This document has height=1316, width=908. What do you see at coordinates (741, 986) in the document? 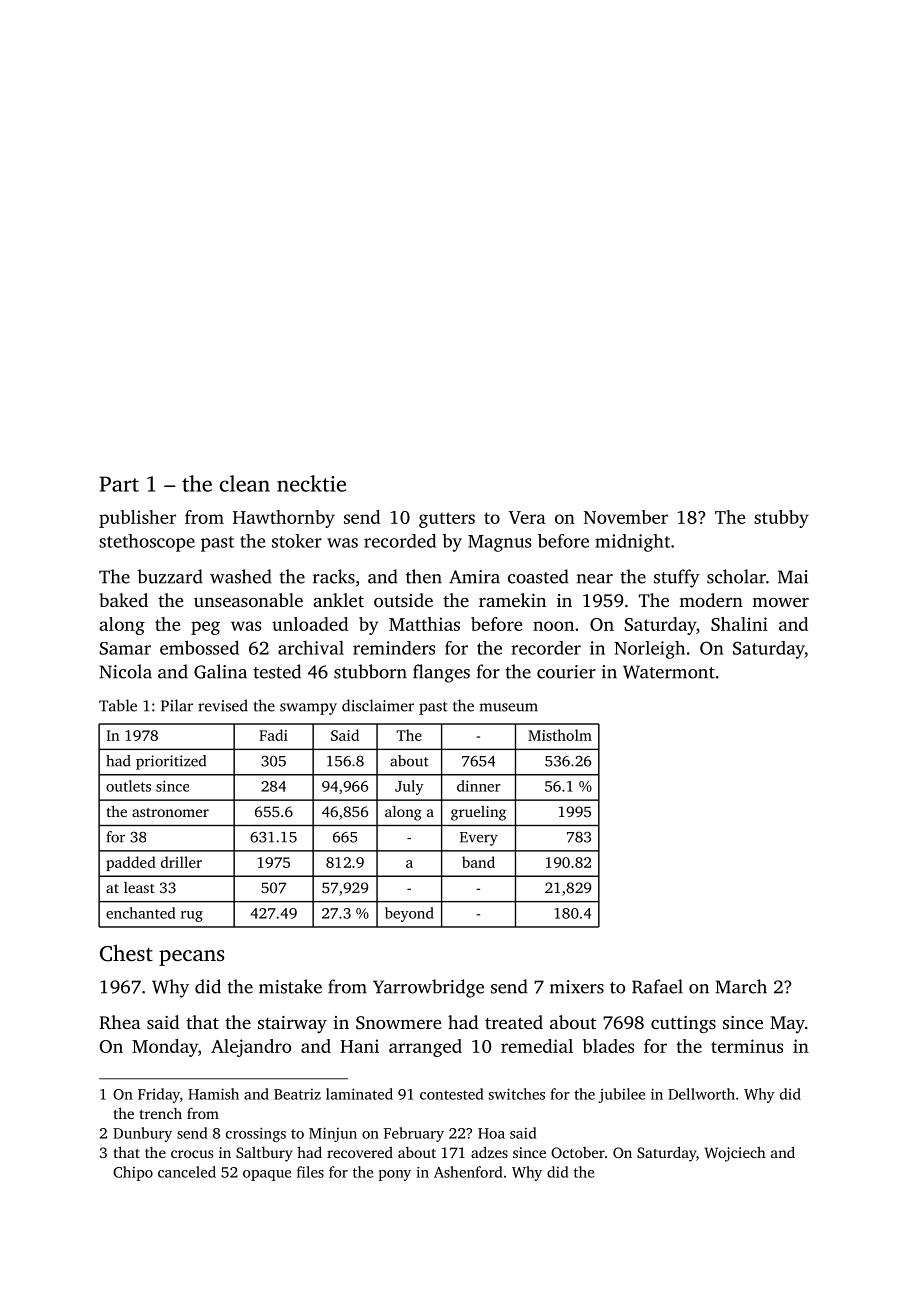
I see `March` at bounding box center [741, 986].
